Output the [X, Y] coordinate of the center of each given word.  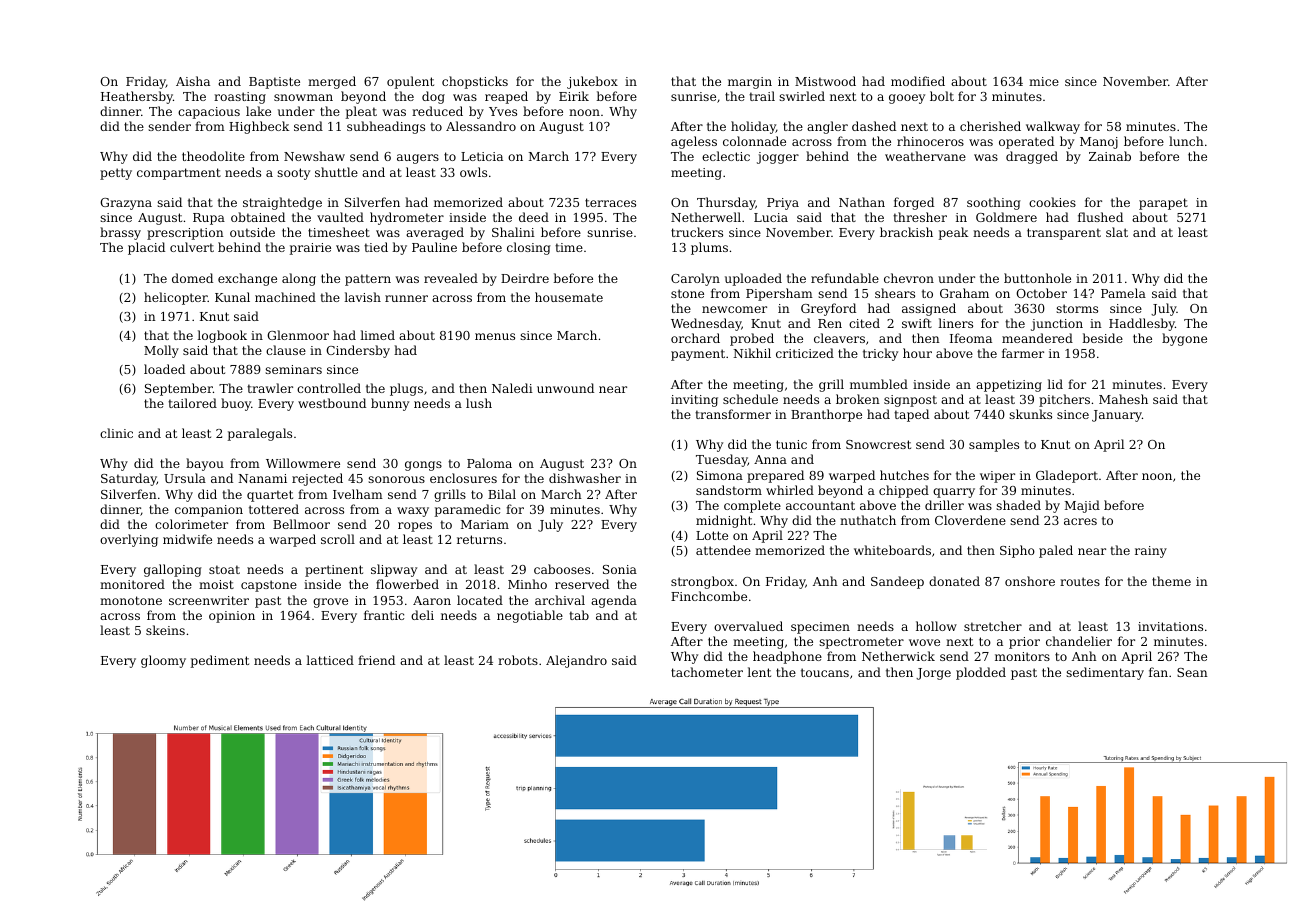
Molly [161, 351]
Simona [720, 475]
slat [1117, 232]
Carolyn [695, 279]
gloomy [163, 661]
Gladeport [1067, 476]
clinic [116, 433]
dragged [1032, 157]
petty [116, 174]
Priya [783, 204]
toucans [825, 672]
